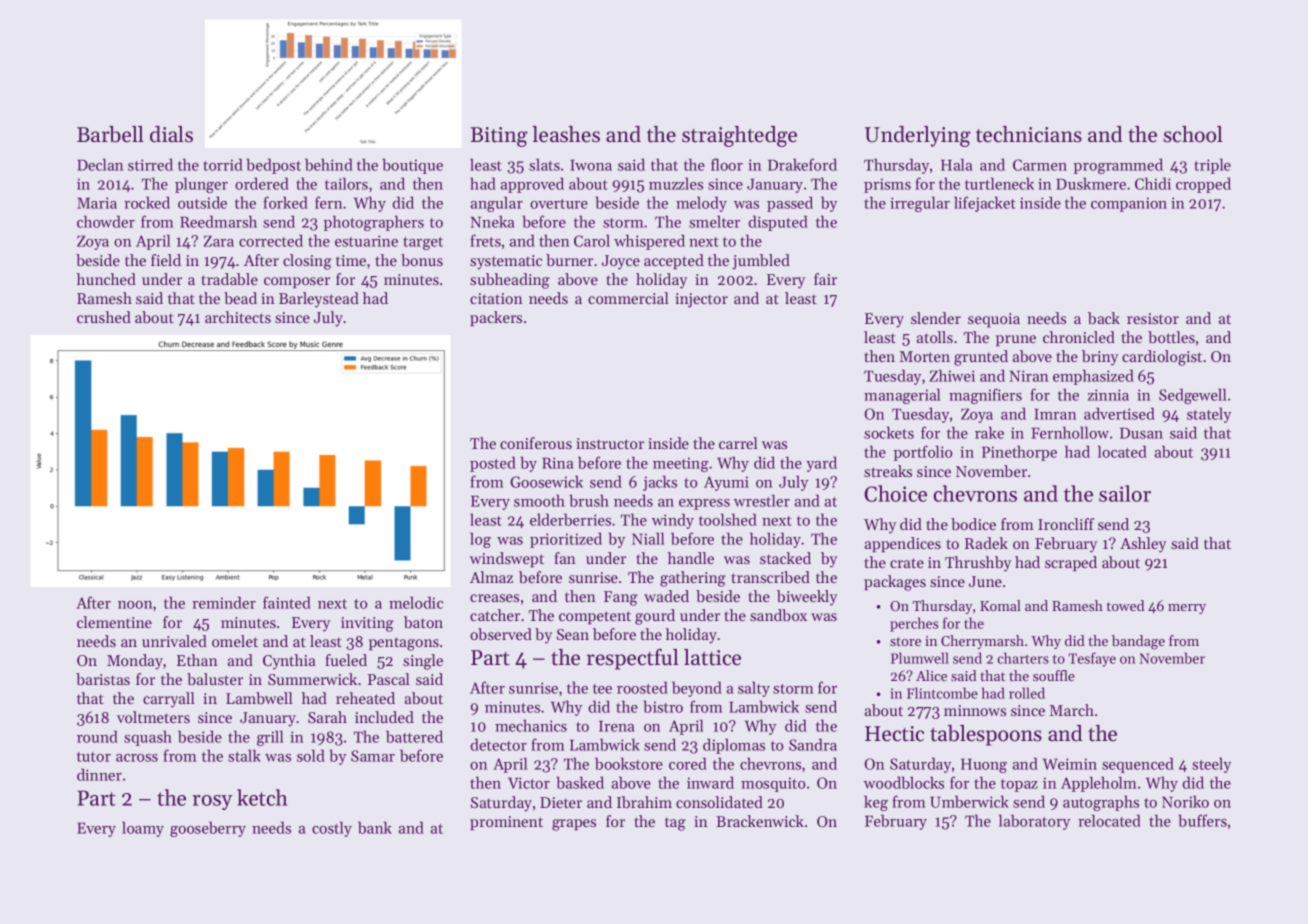 The height and width of the screenshot is (924, 1308). I want to click on loamy, so click(143, 829).
